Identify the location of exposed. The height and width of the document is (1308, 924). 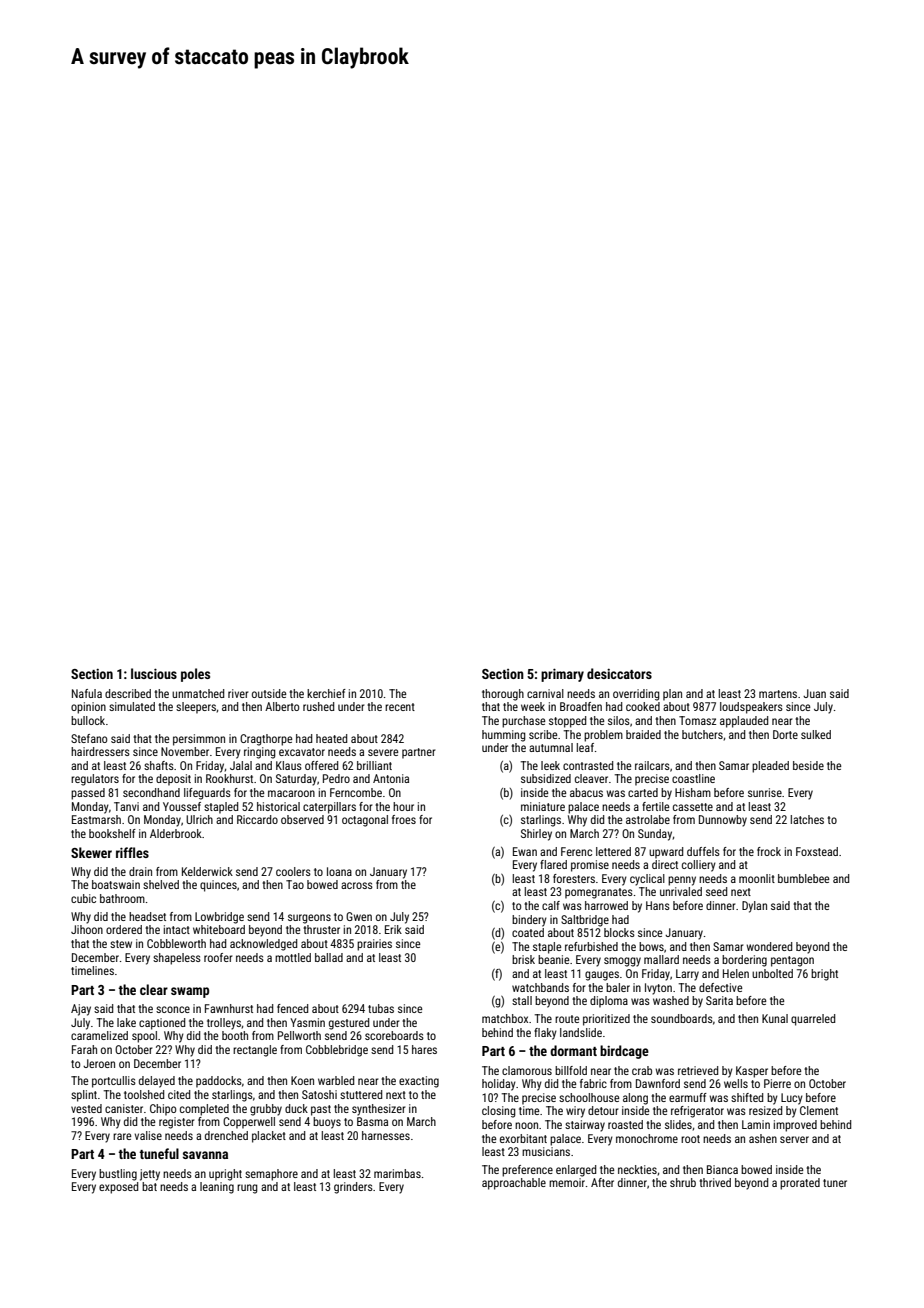
(118, 1188).
